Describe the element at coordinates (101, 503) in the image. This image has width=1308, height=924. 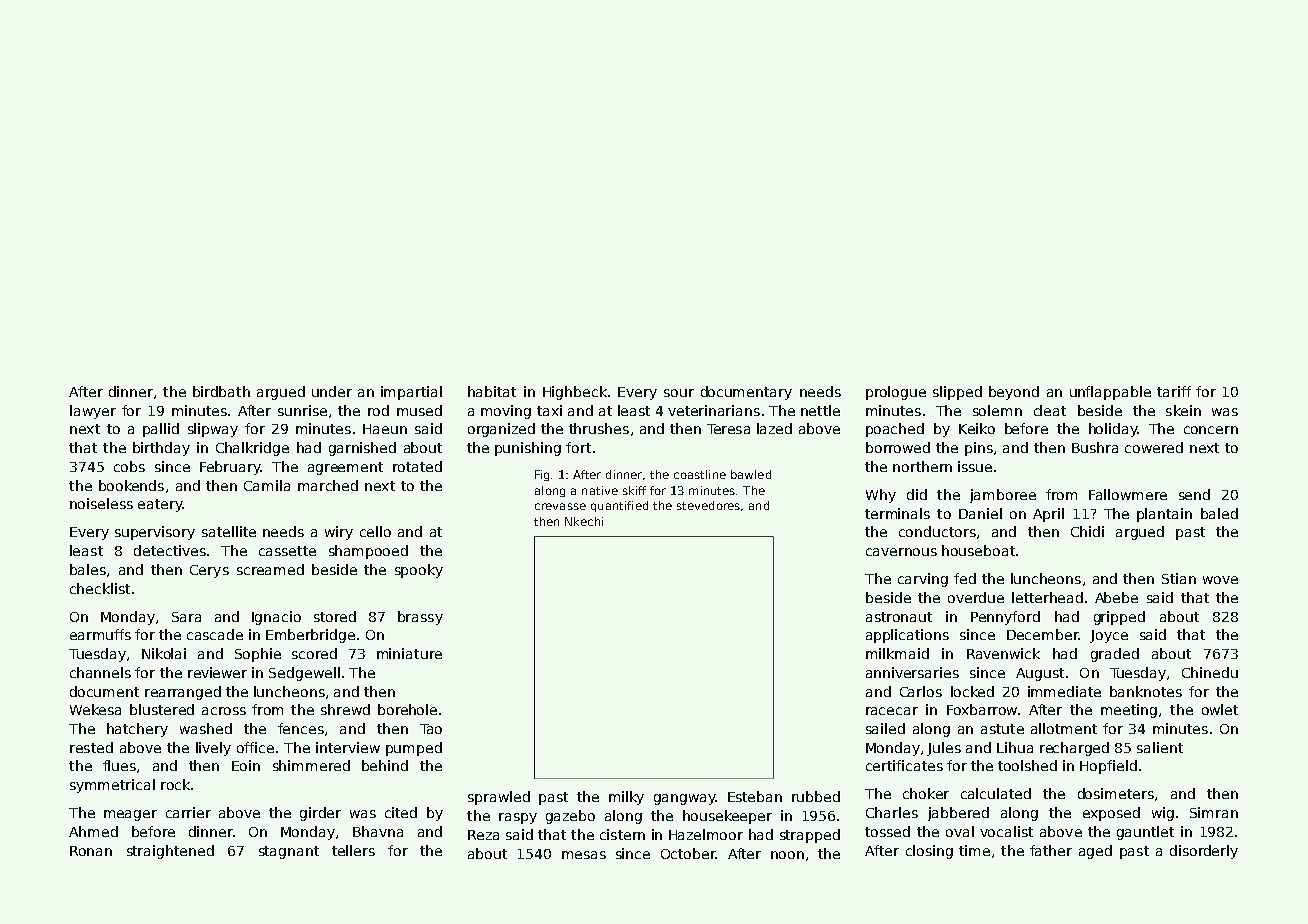
I see `noiseless` at that location.
